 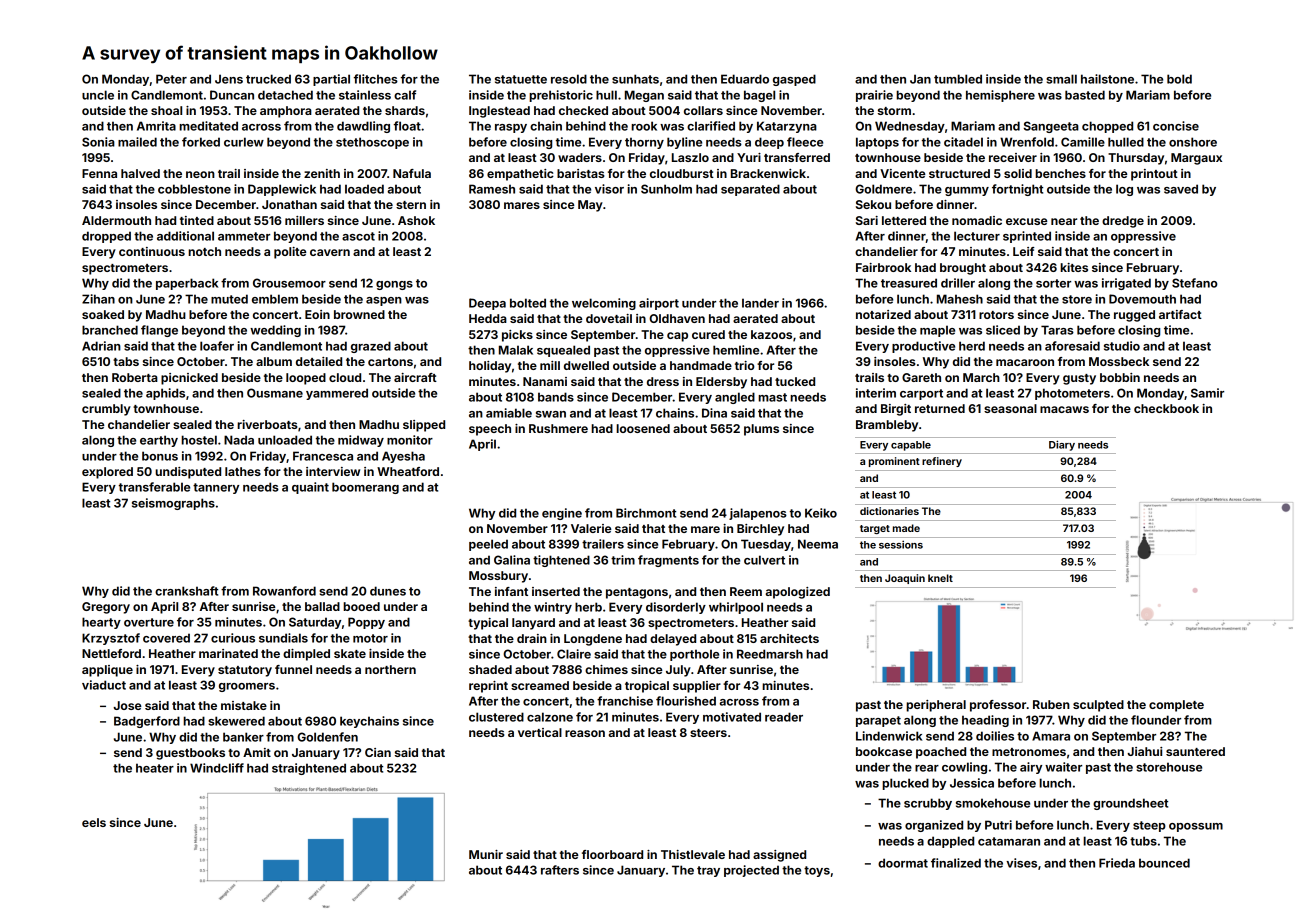 What do you see at coordinates (1181, 189) in the screenshot?
I see `saved` at bounding box center [1181, 189].
